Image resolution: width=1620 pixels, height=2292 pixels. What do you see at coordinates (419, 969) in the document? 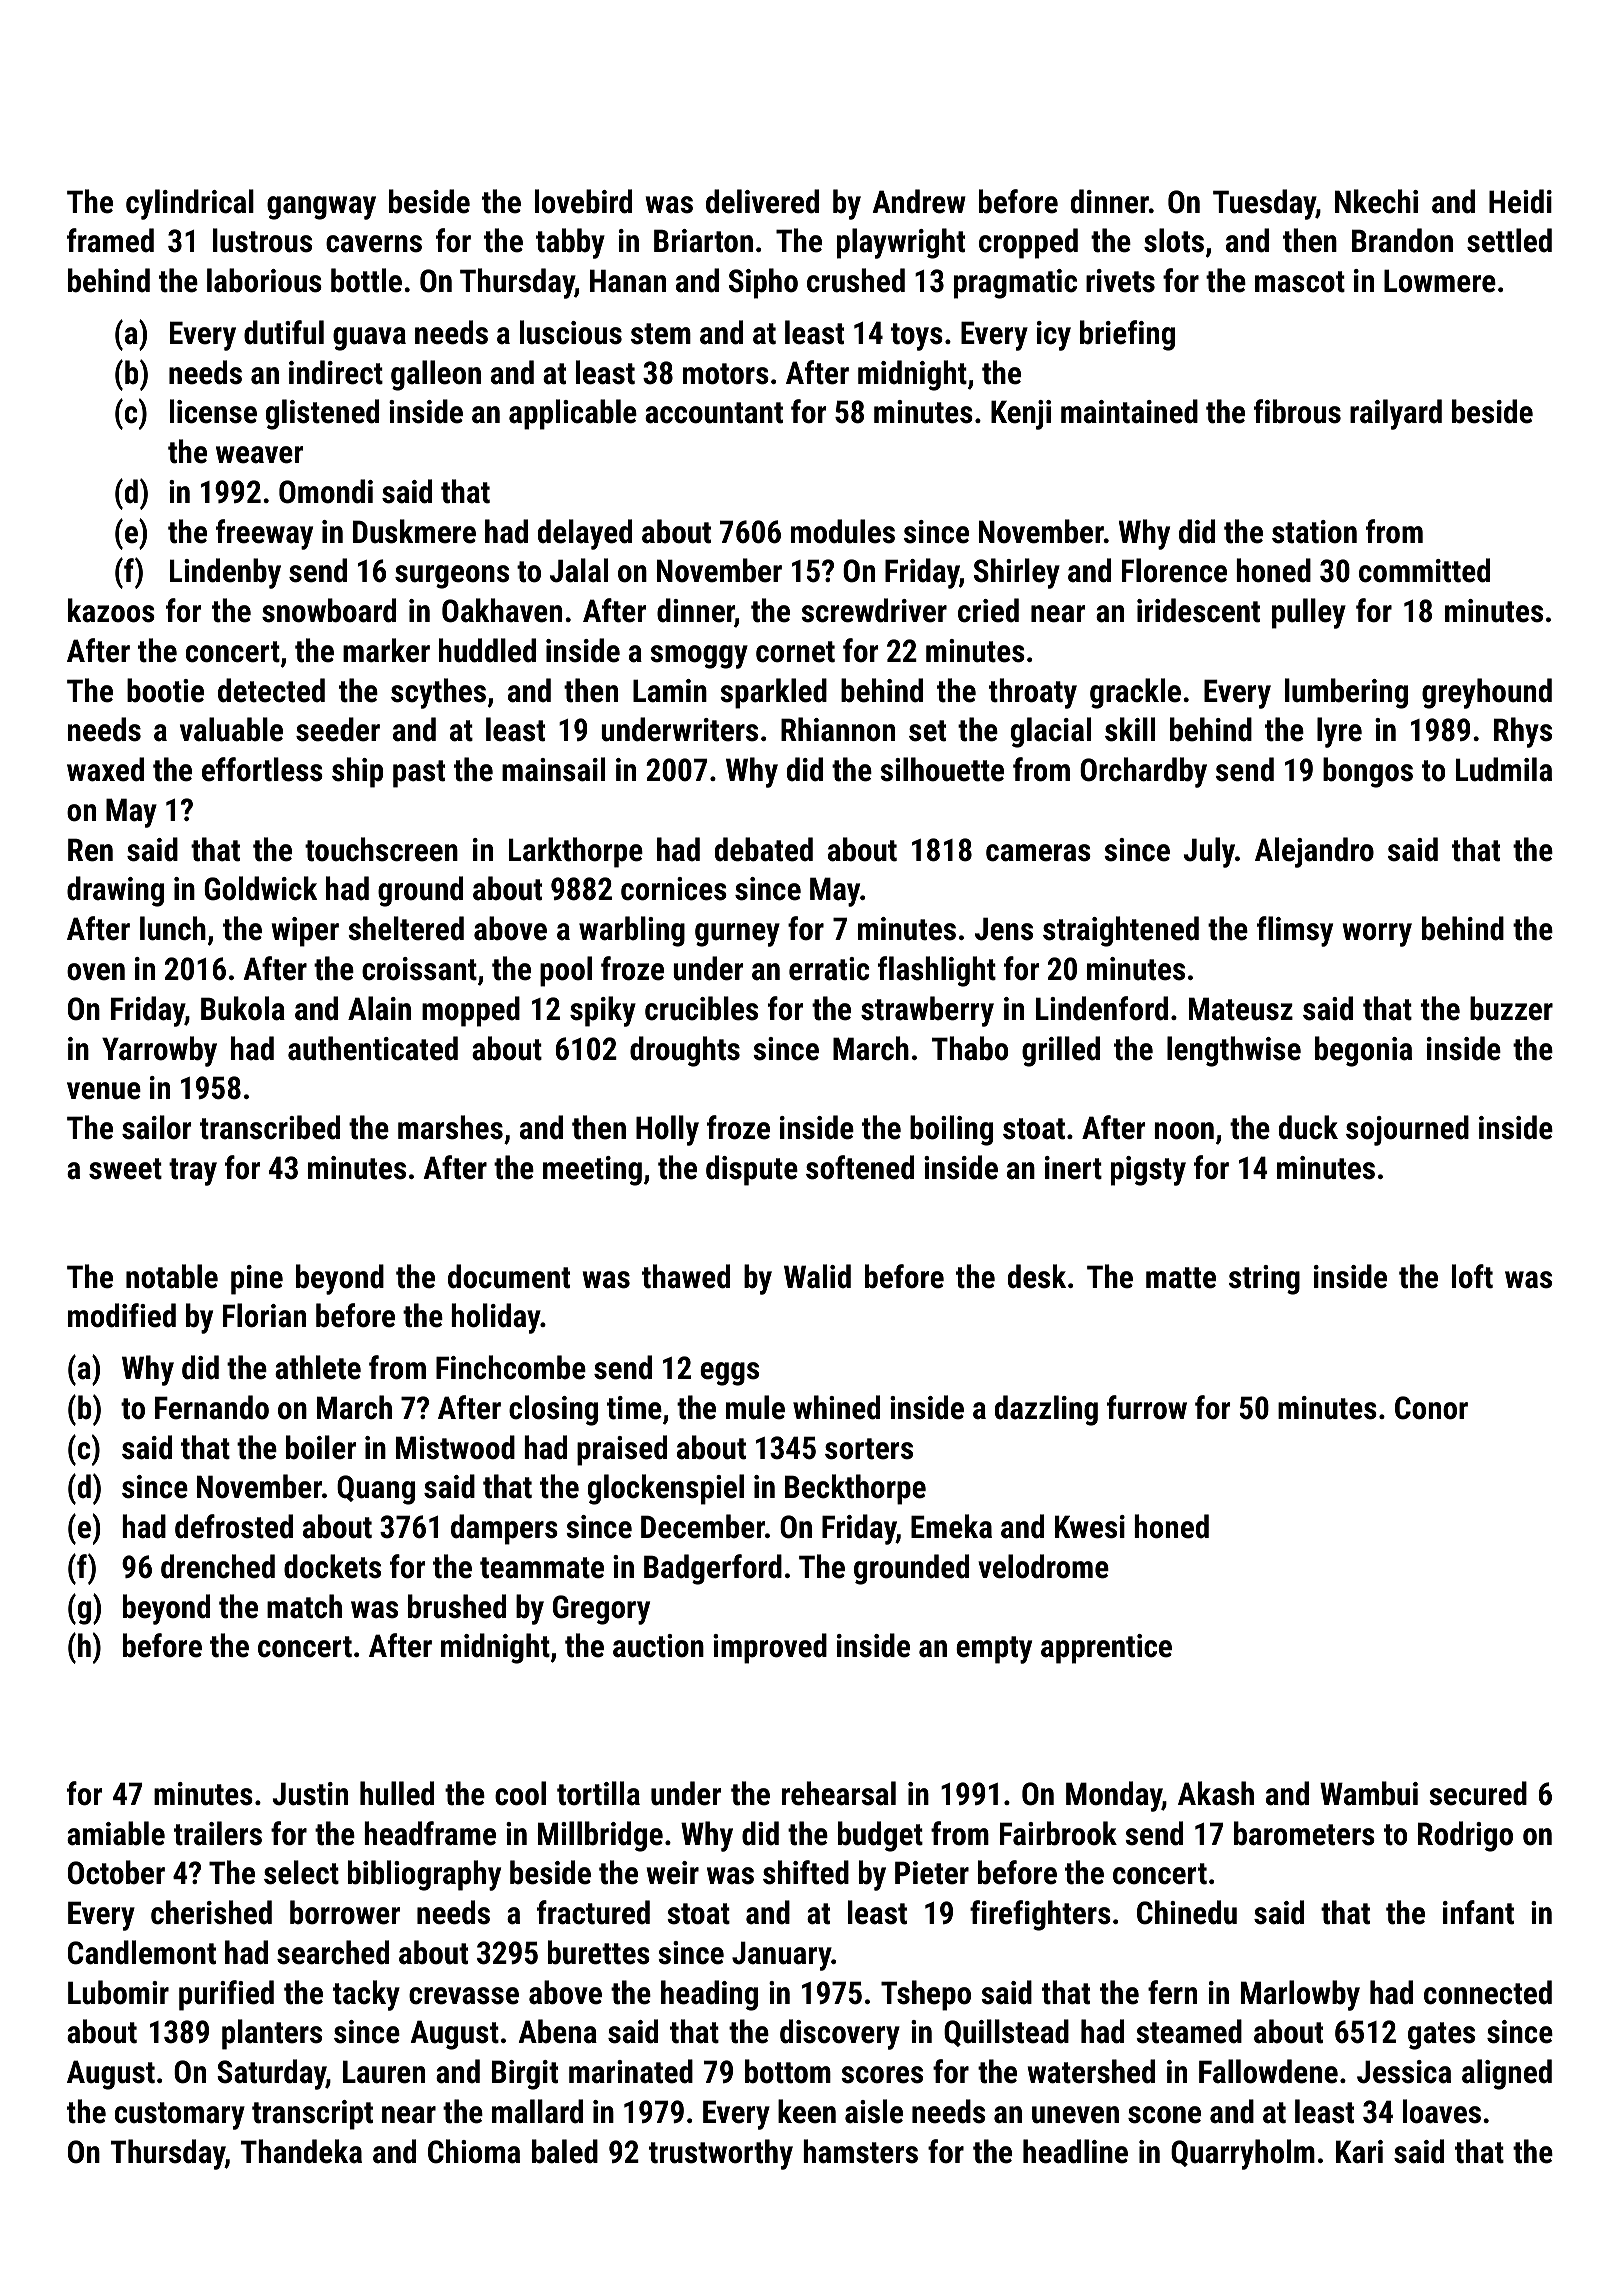
I see `croissant` at bounding box center [419, 969].
